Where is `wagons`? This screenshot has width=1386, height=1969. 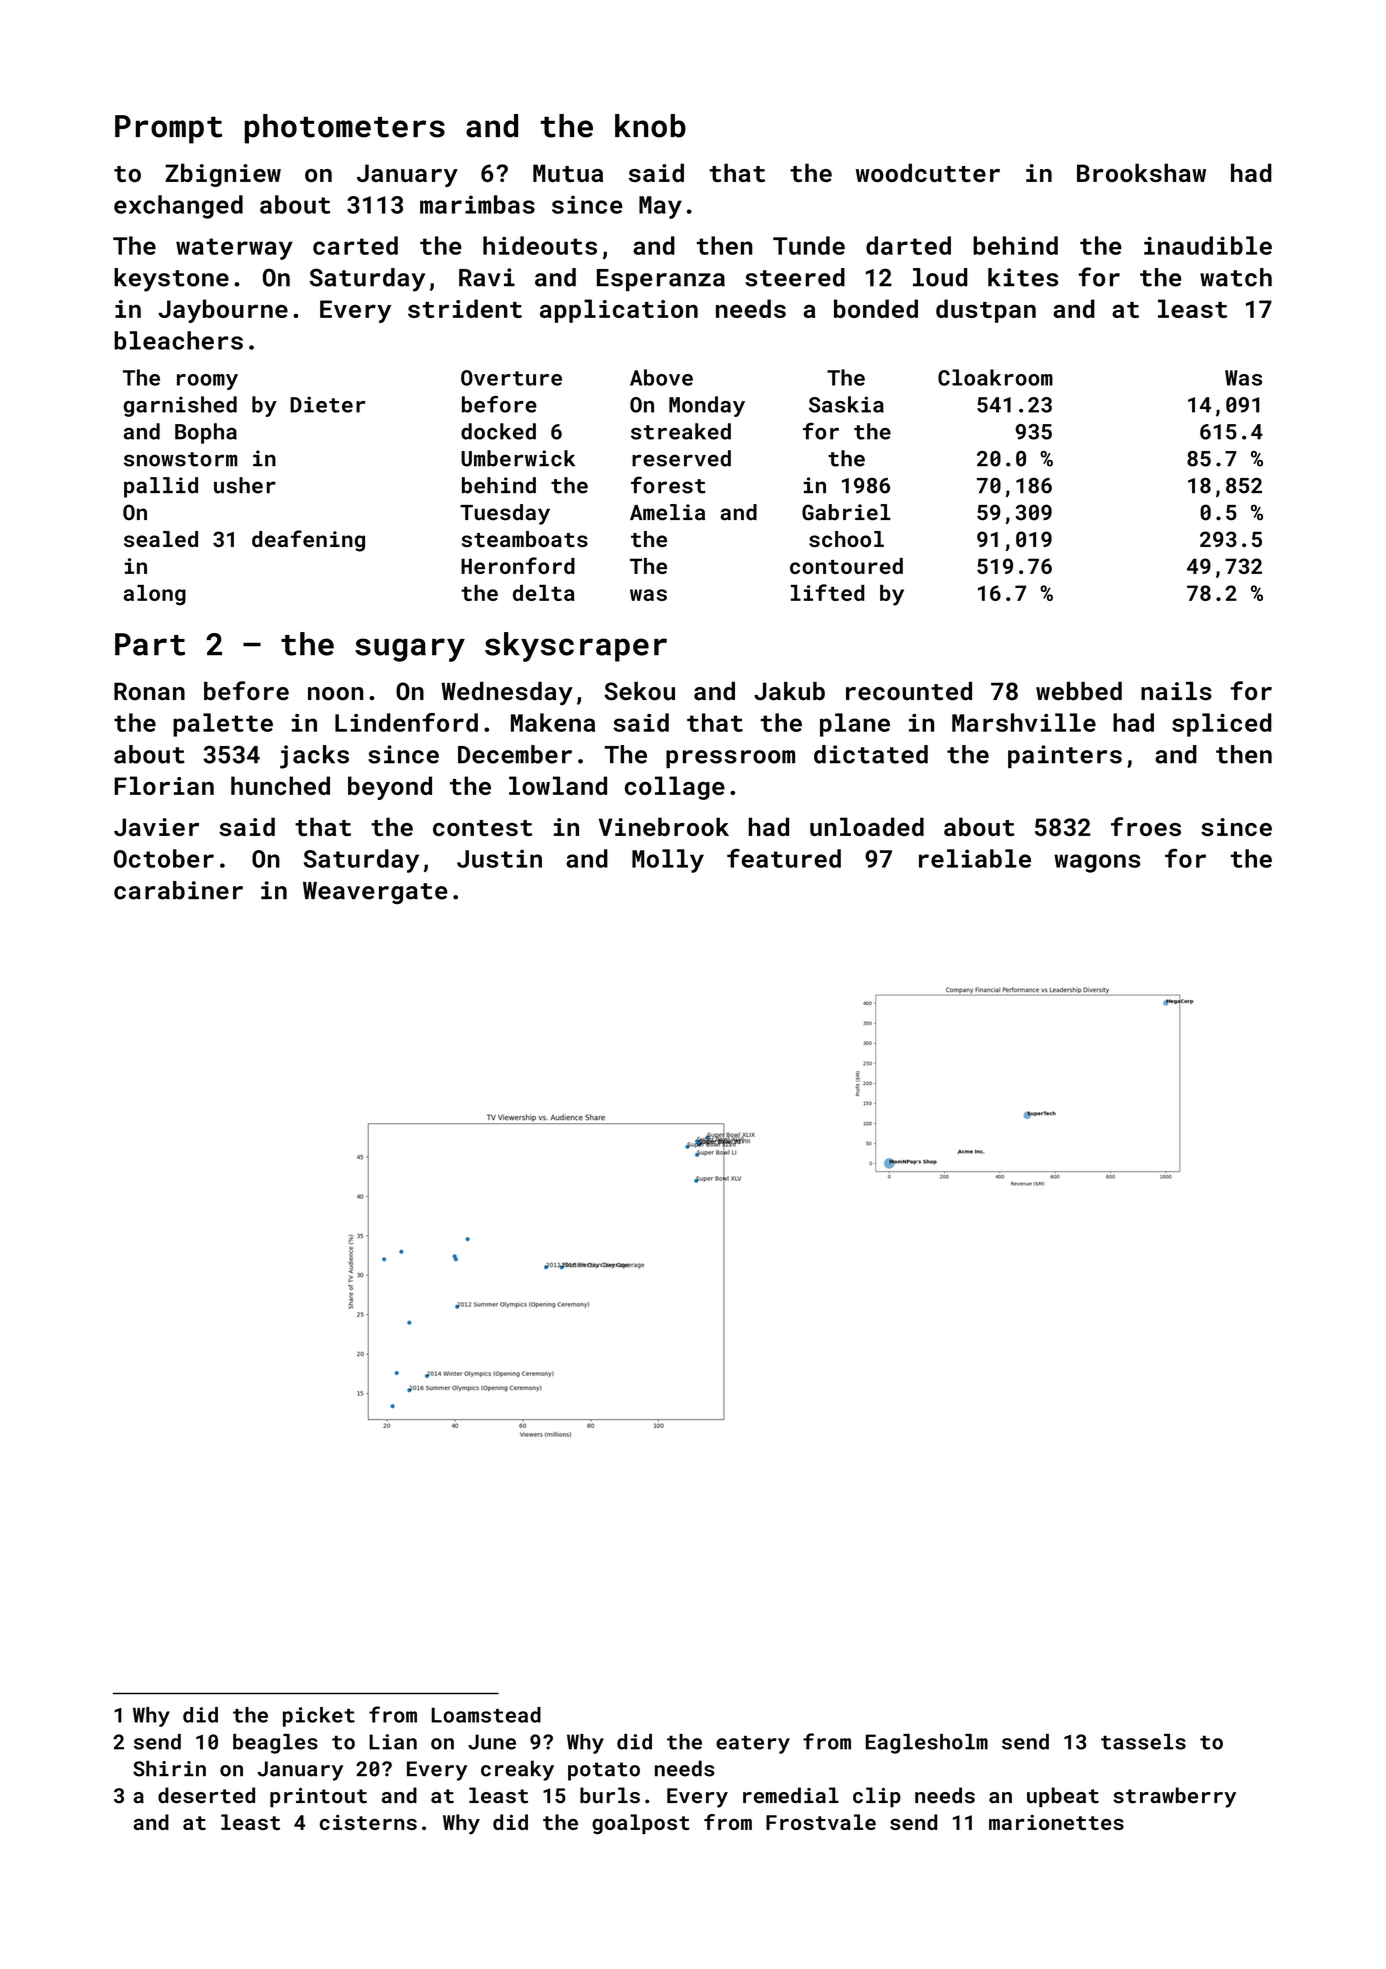
wagons is located at coordinates (1097, 863).
